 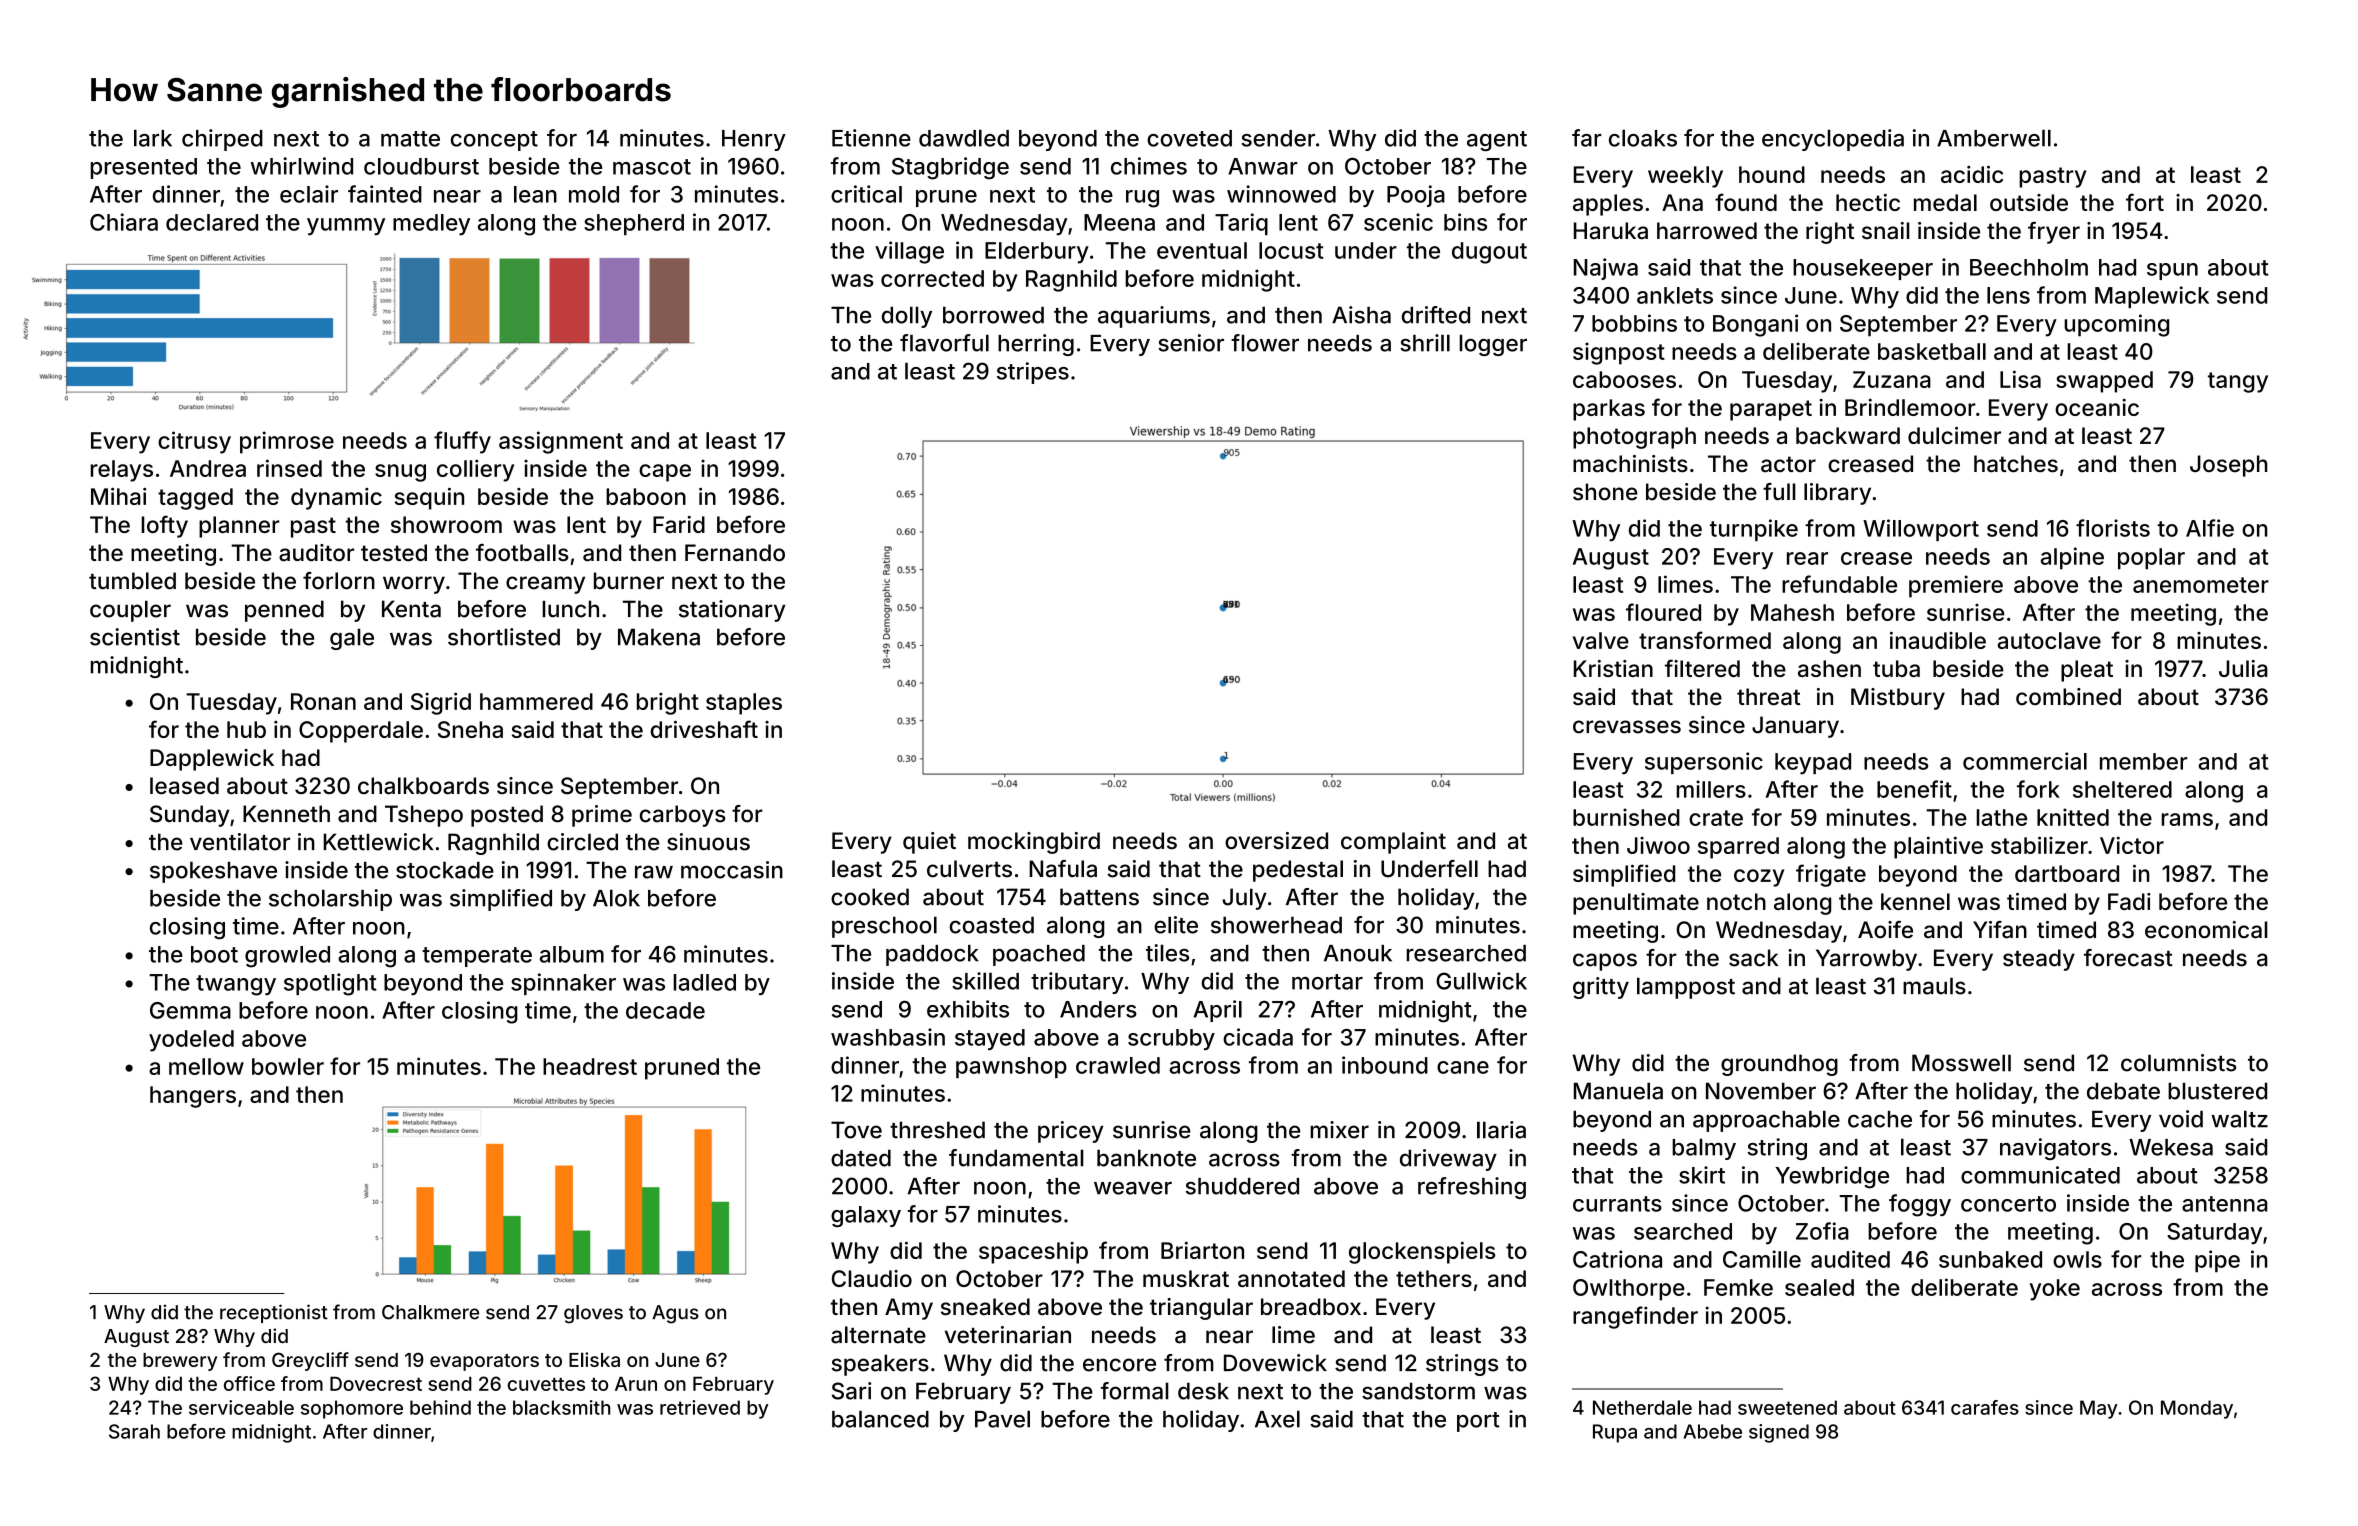 What do you see at coordinates (193, 1097) in the screenshot?
I see `hangers` at bounding box center [193, 1097].
